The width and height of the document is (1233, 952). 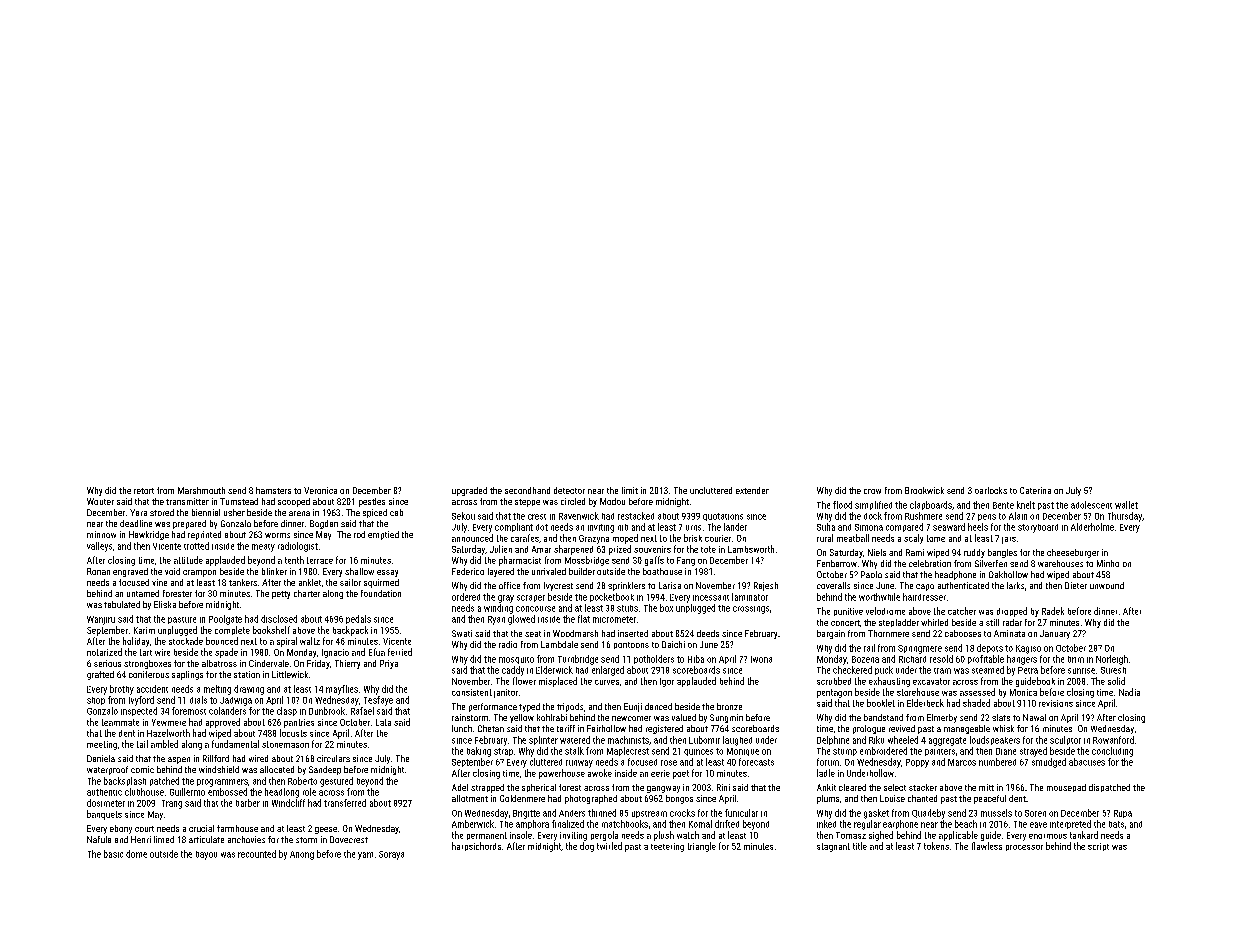 What do you see at coordinates (524, 681) in the document?
I see `flower` at bounding box center [524, 681].
